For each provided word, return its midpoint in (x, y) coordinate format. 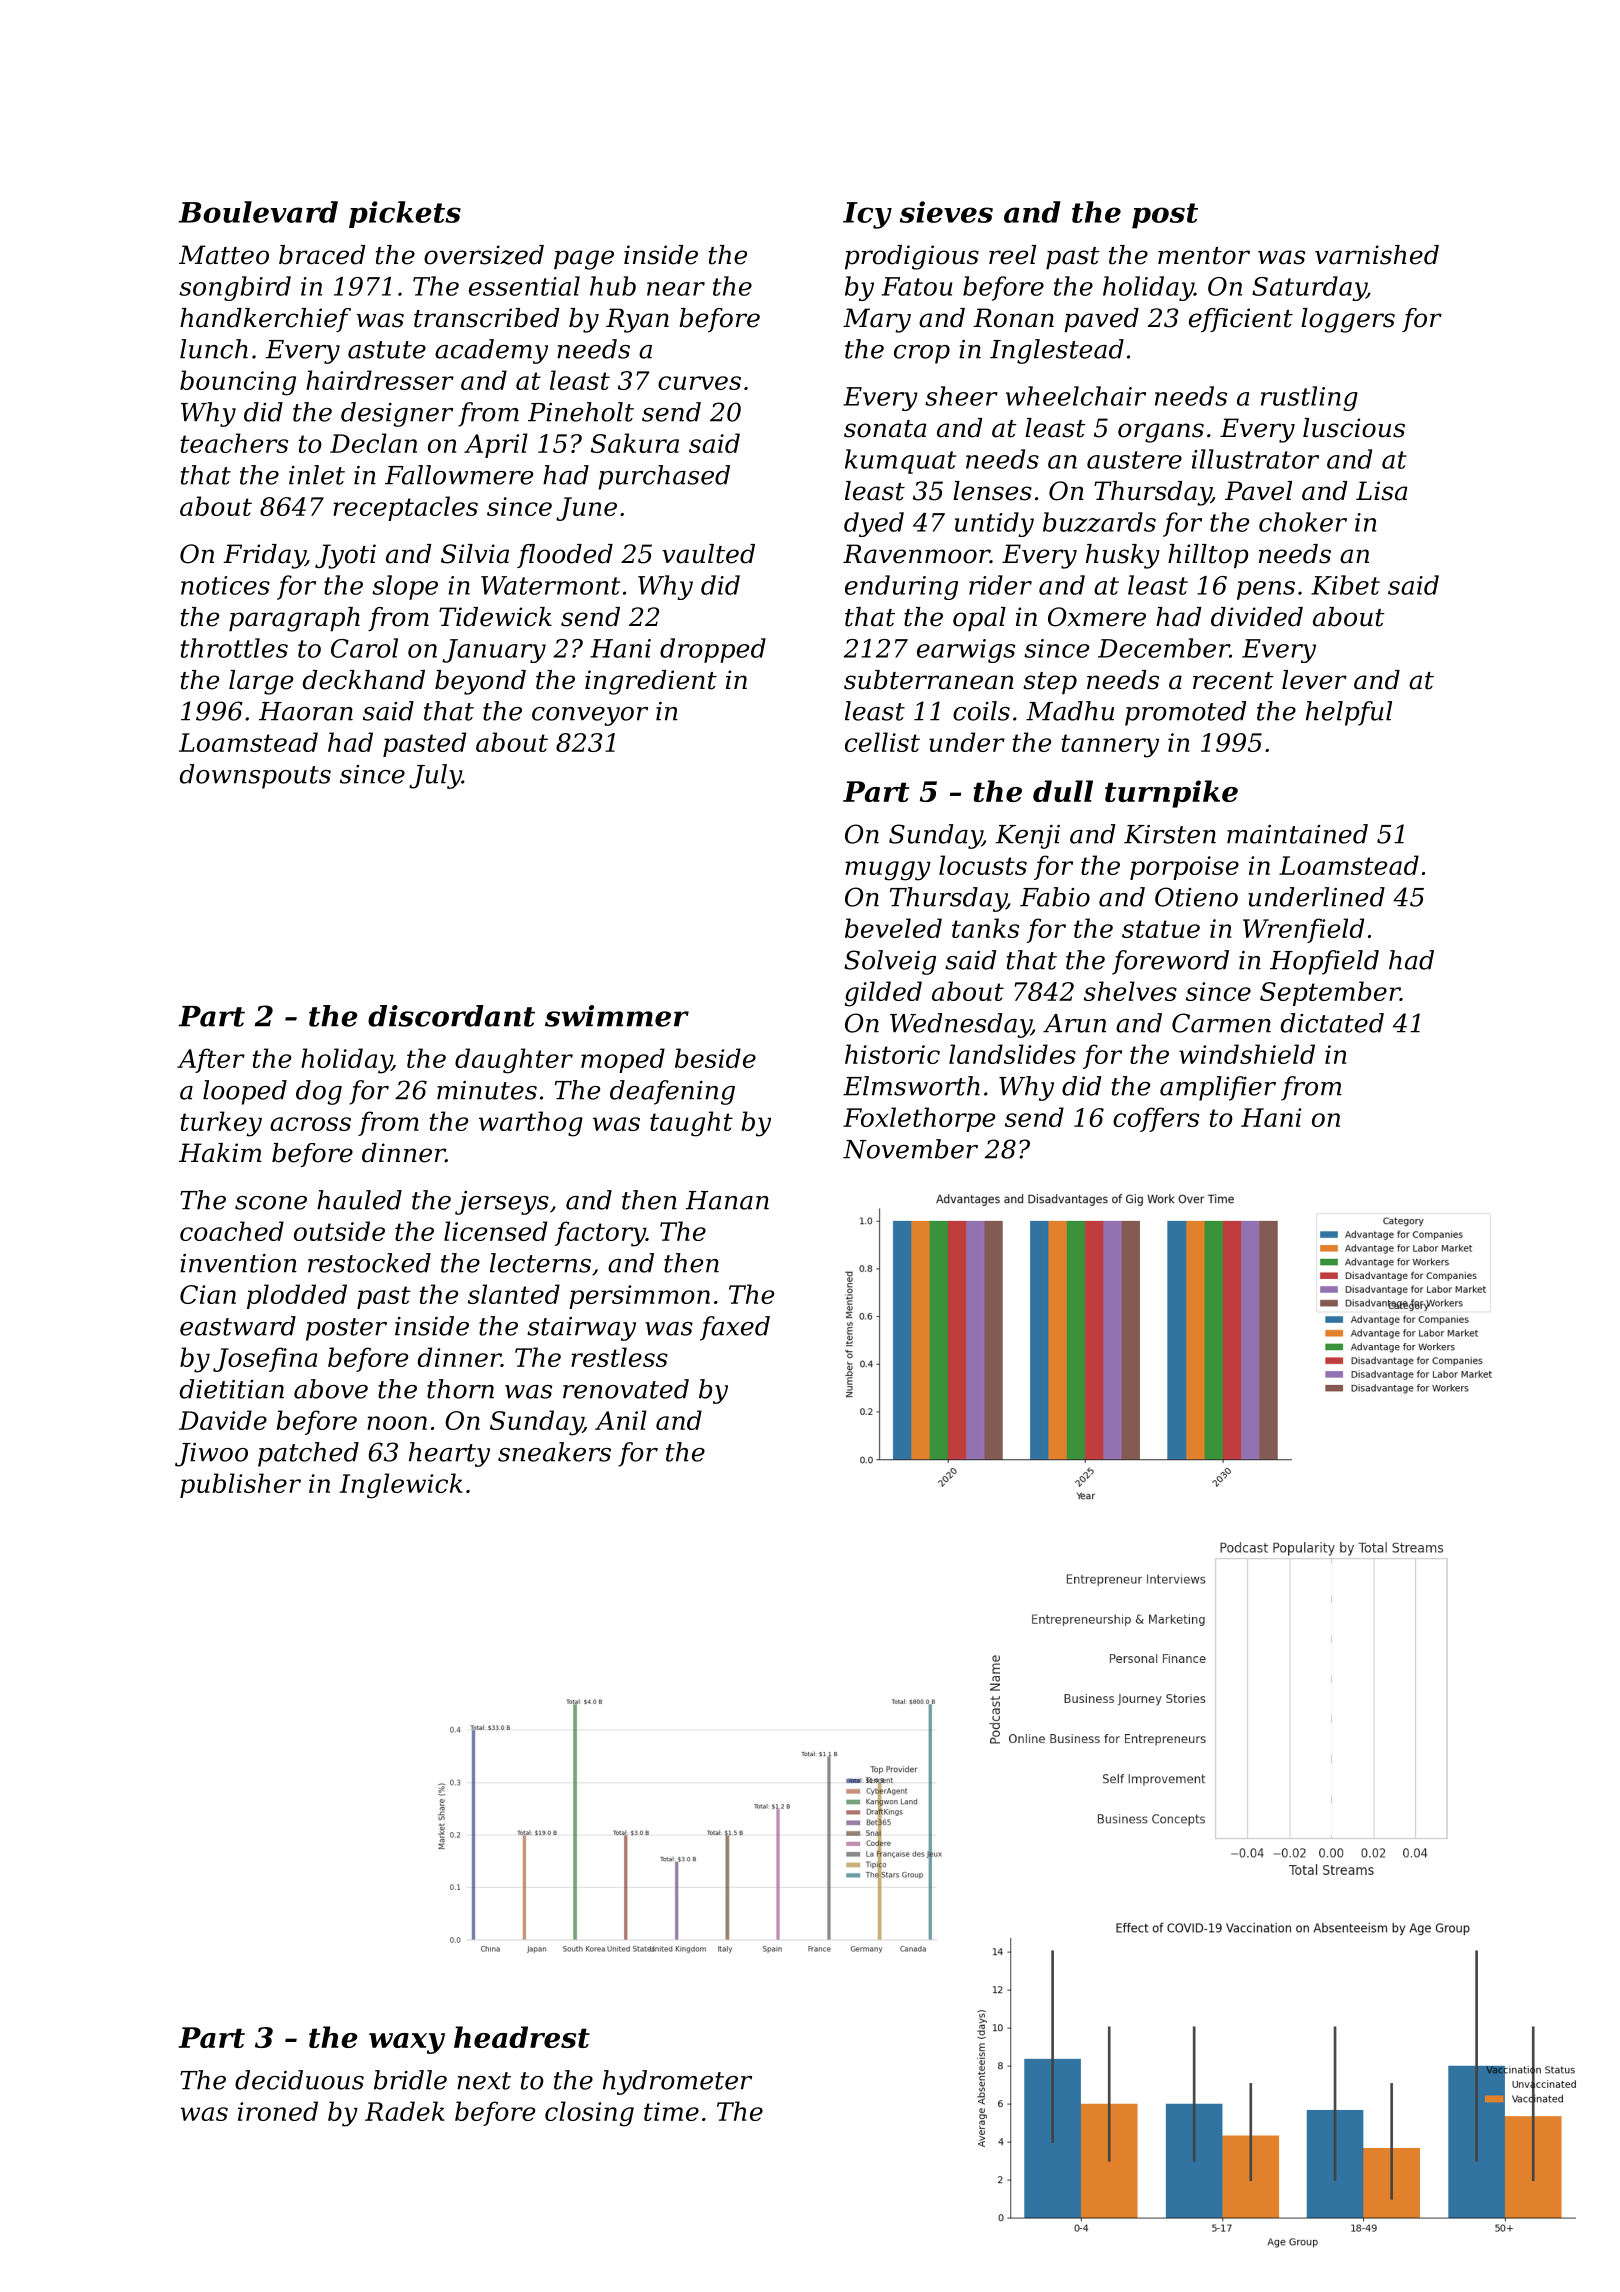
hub (613, 286)
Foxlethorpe (919, 1119)
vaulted (708, 554)
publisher (240, 1485)
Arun (1074, 1023)
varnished (1377, 255)
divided (1257, 617)
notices (225, 585)
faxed (735, 1328)
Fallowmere (459, 475)
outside (339, 1231)
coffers (1156, 1119)
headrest (522, 2037)
